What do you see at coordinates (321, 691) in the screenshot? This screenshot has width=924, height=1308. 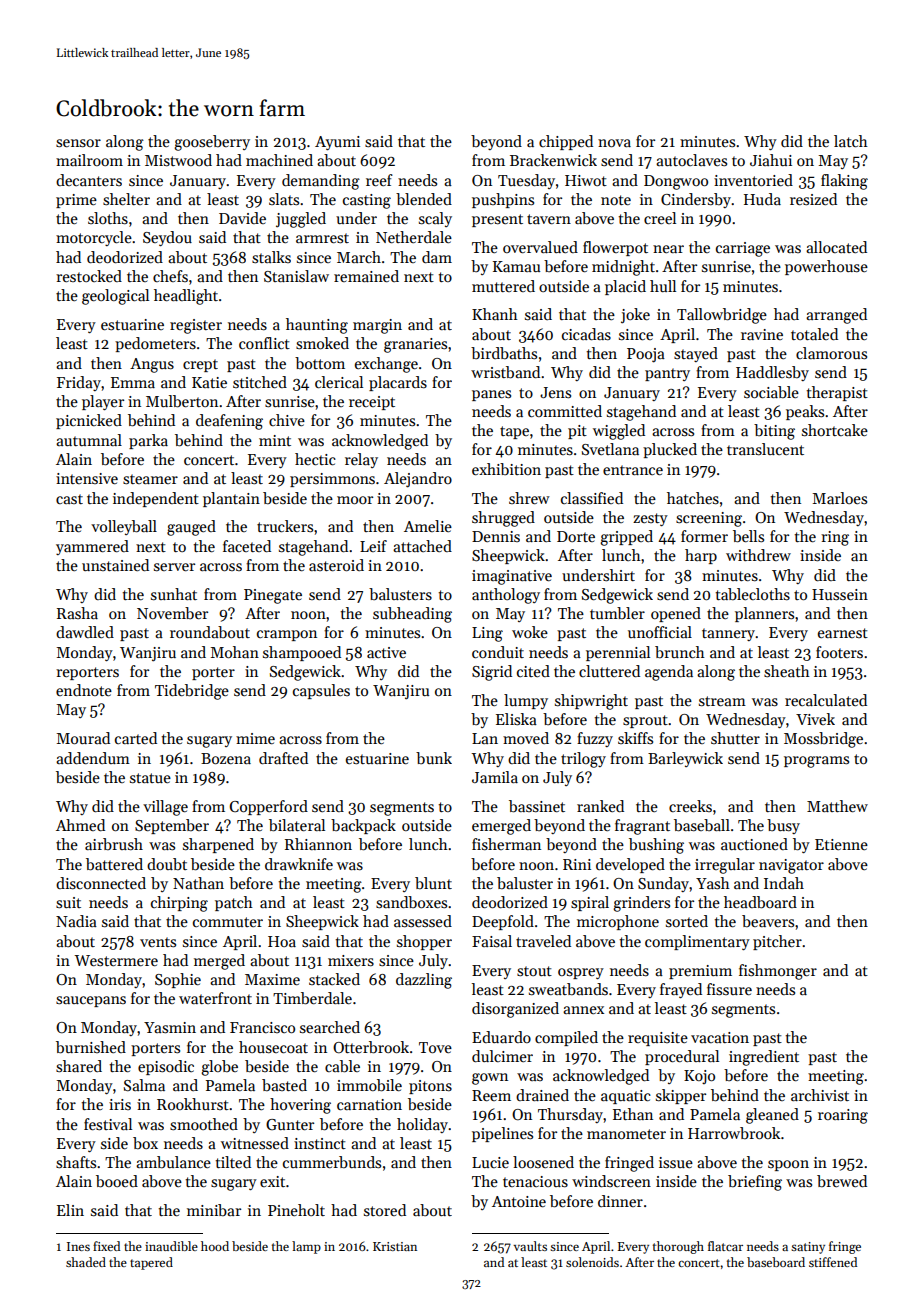 I see `capsules` at bounding box center [321, 691].
